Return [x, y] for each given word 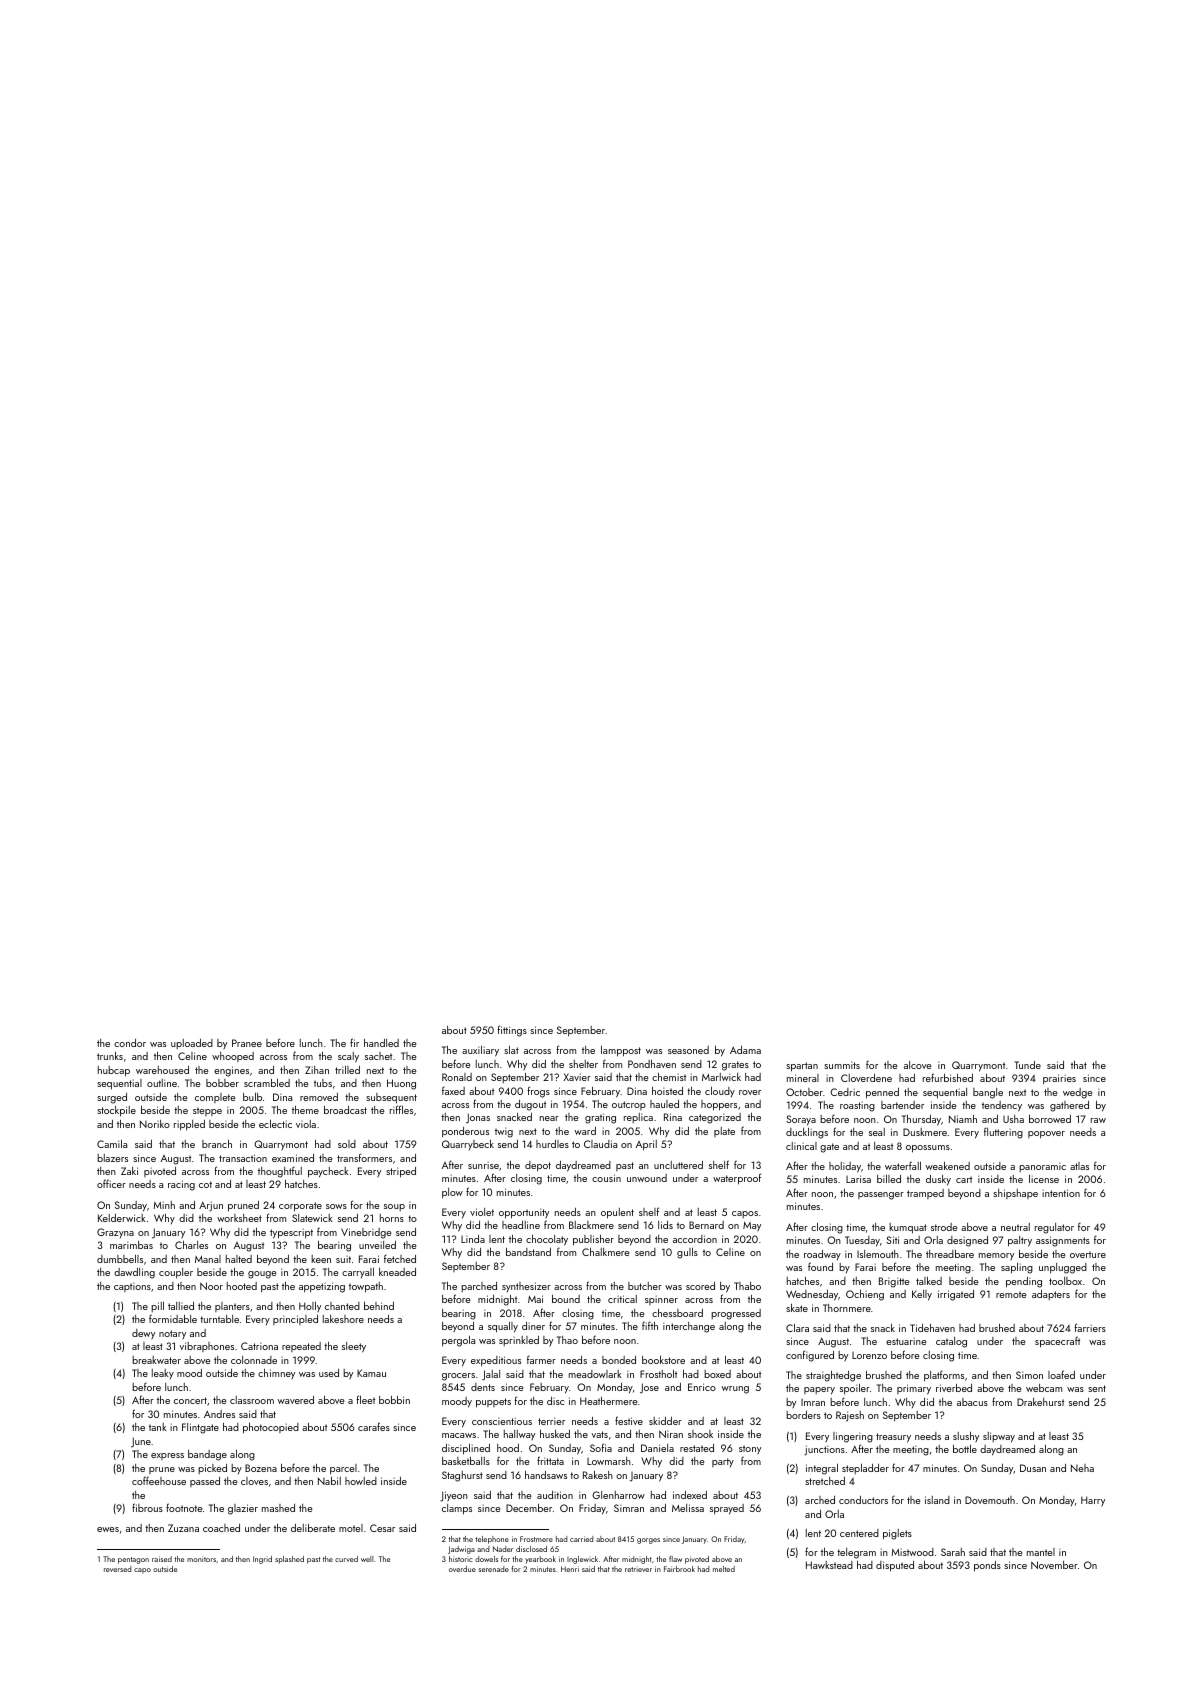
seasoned [688, 1050]
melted [724, 1569]
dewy [143, 1334]
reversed [117, 1569]
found [820, 1267]
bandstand [528, 1252]
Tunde [1027, 1065]
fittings [512, 1031]
